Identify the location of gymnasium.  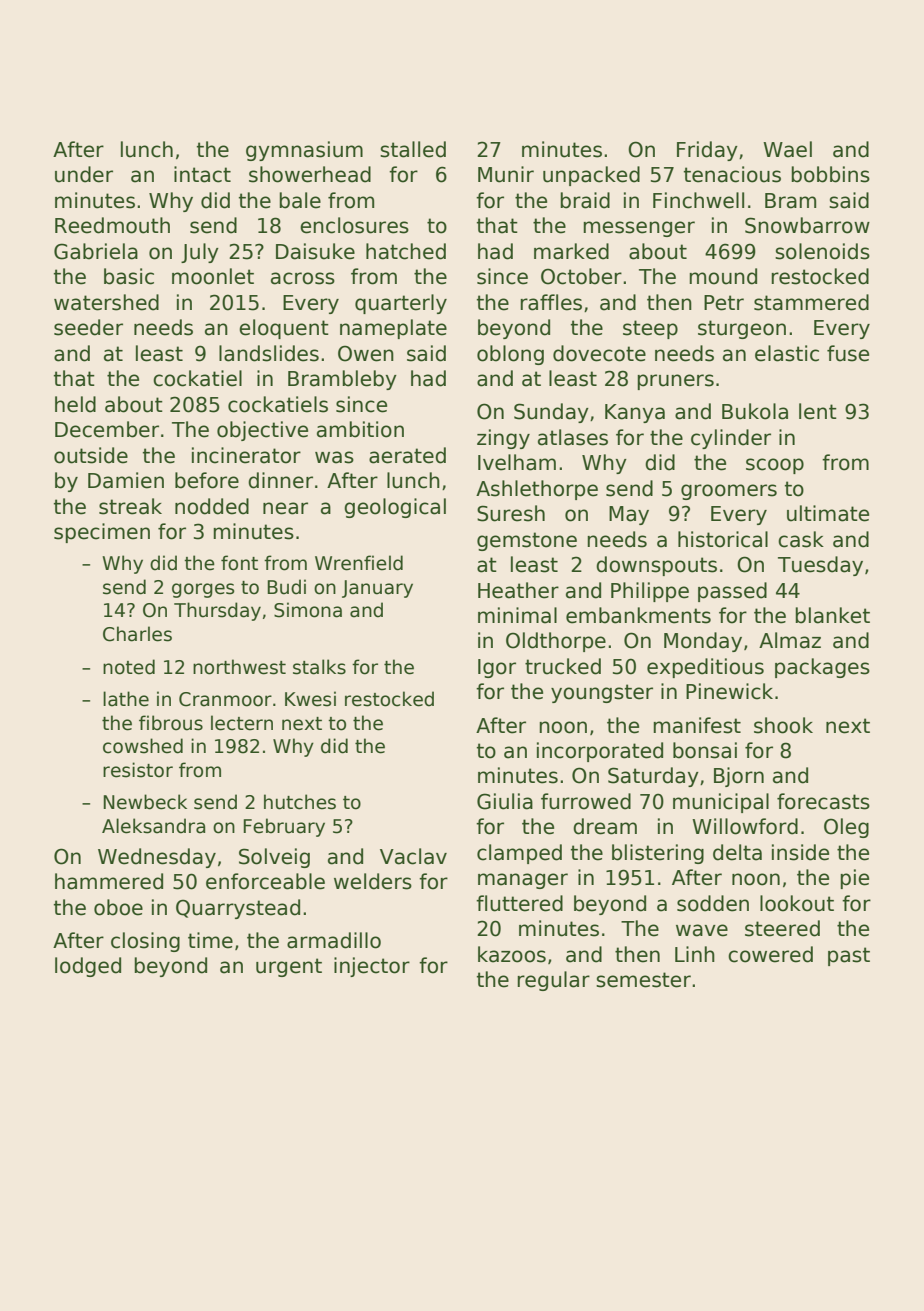
(304, 151).
